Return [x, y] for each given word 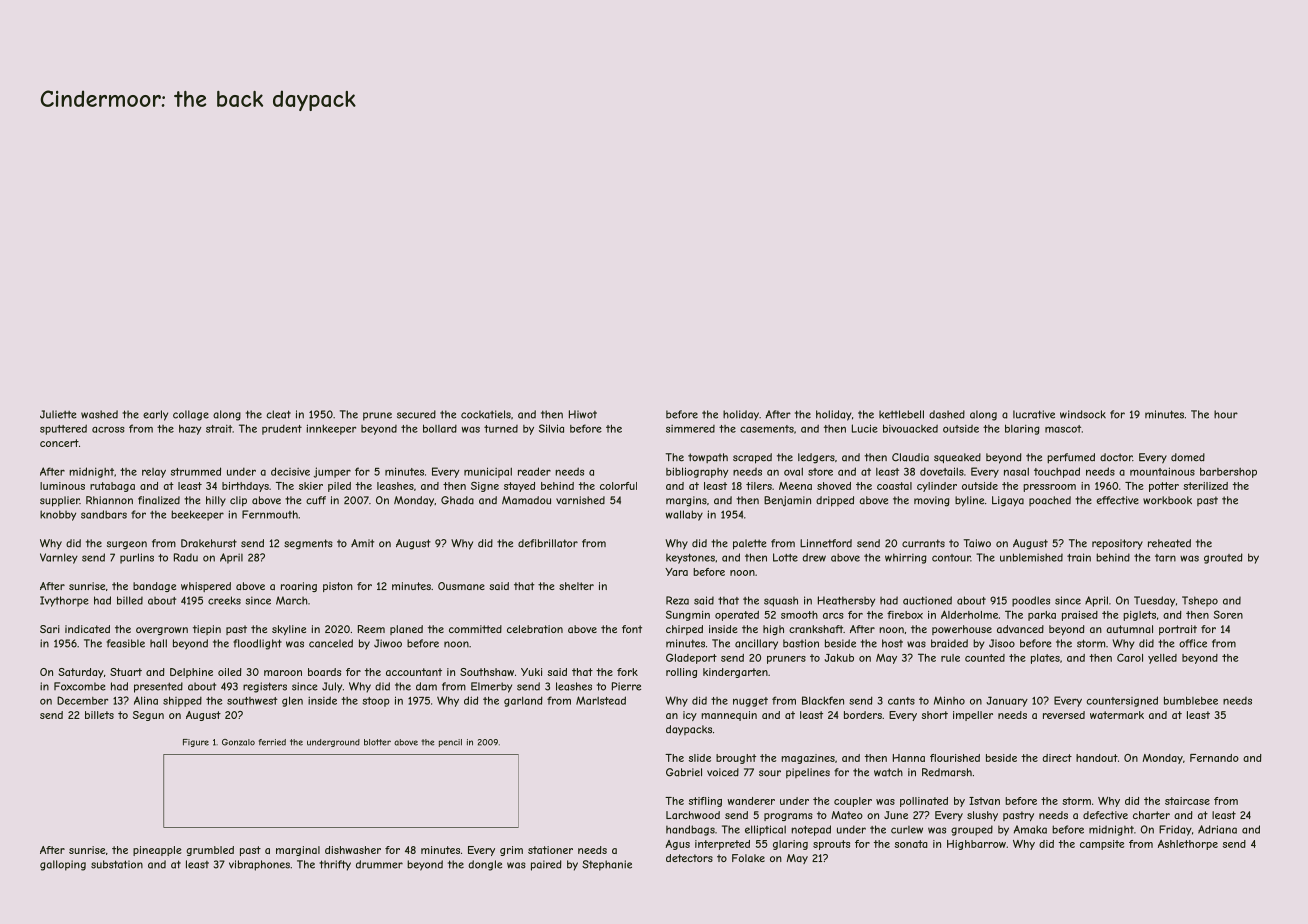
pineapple [157, 851]
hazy [190, 429]
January [1007, 701]
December [82, 700]
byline [969, 501]
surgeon [127, 545]
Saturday [81, 673]
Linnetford [826, 543]
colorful [618, 486]
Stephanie [607, 865]
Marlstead [601, 700]
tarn [1165, 558]
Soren [1228, 614]
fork [627, 672]
